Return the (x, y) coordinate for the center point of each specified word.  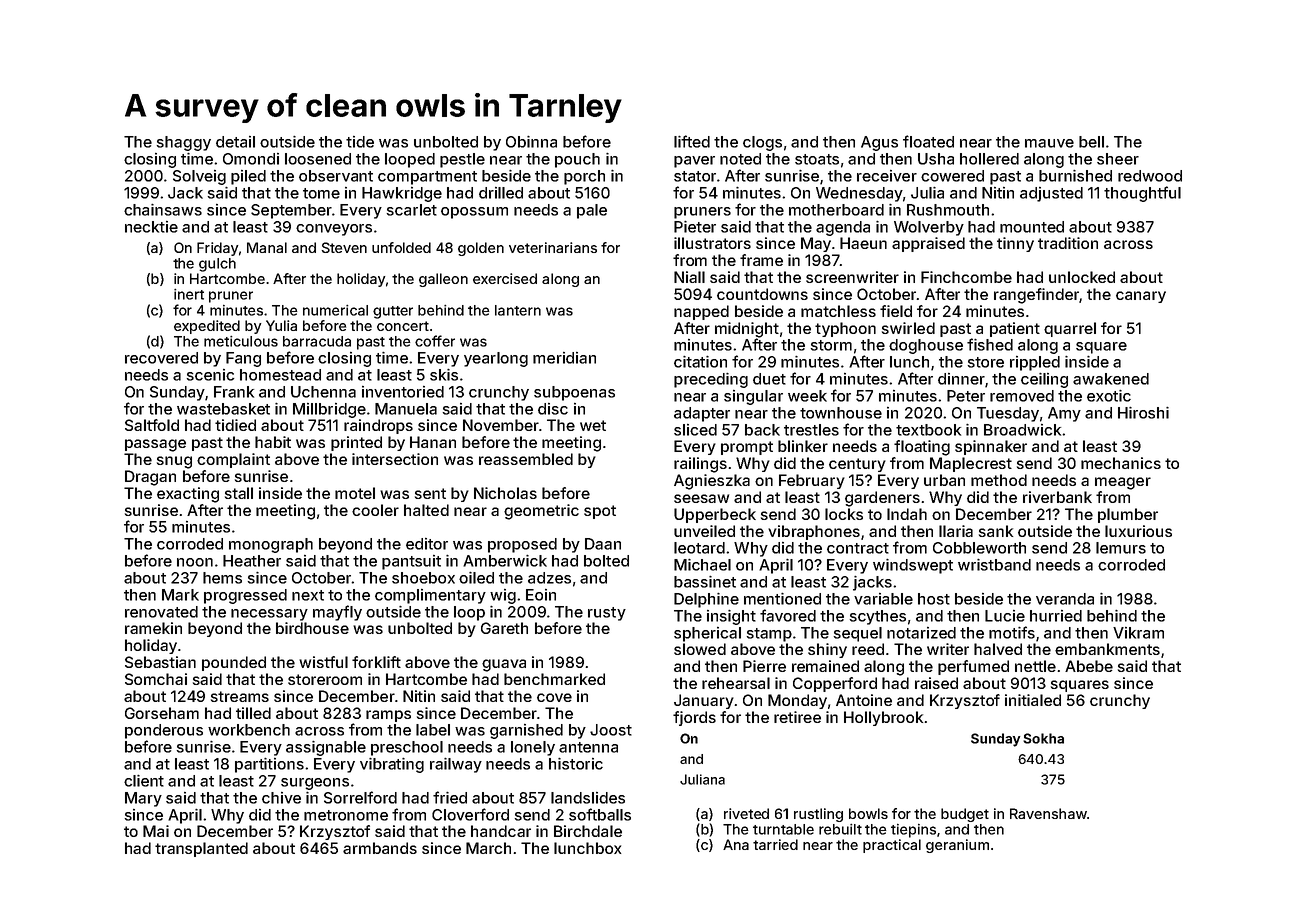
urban (944, 480)
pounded (234, 663)
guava (504, 665)
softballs (600, 814)
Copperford (835, 684)
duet (769, 379)
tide (360, 142)
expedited (207, 327)
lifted (692, 141)
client (144, 781)
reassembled (526, 459)
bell (1091, 142)
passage (155, 445)
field (896, 311)
